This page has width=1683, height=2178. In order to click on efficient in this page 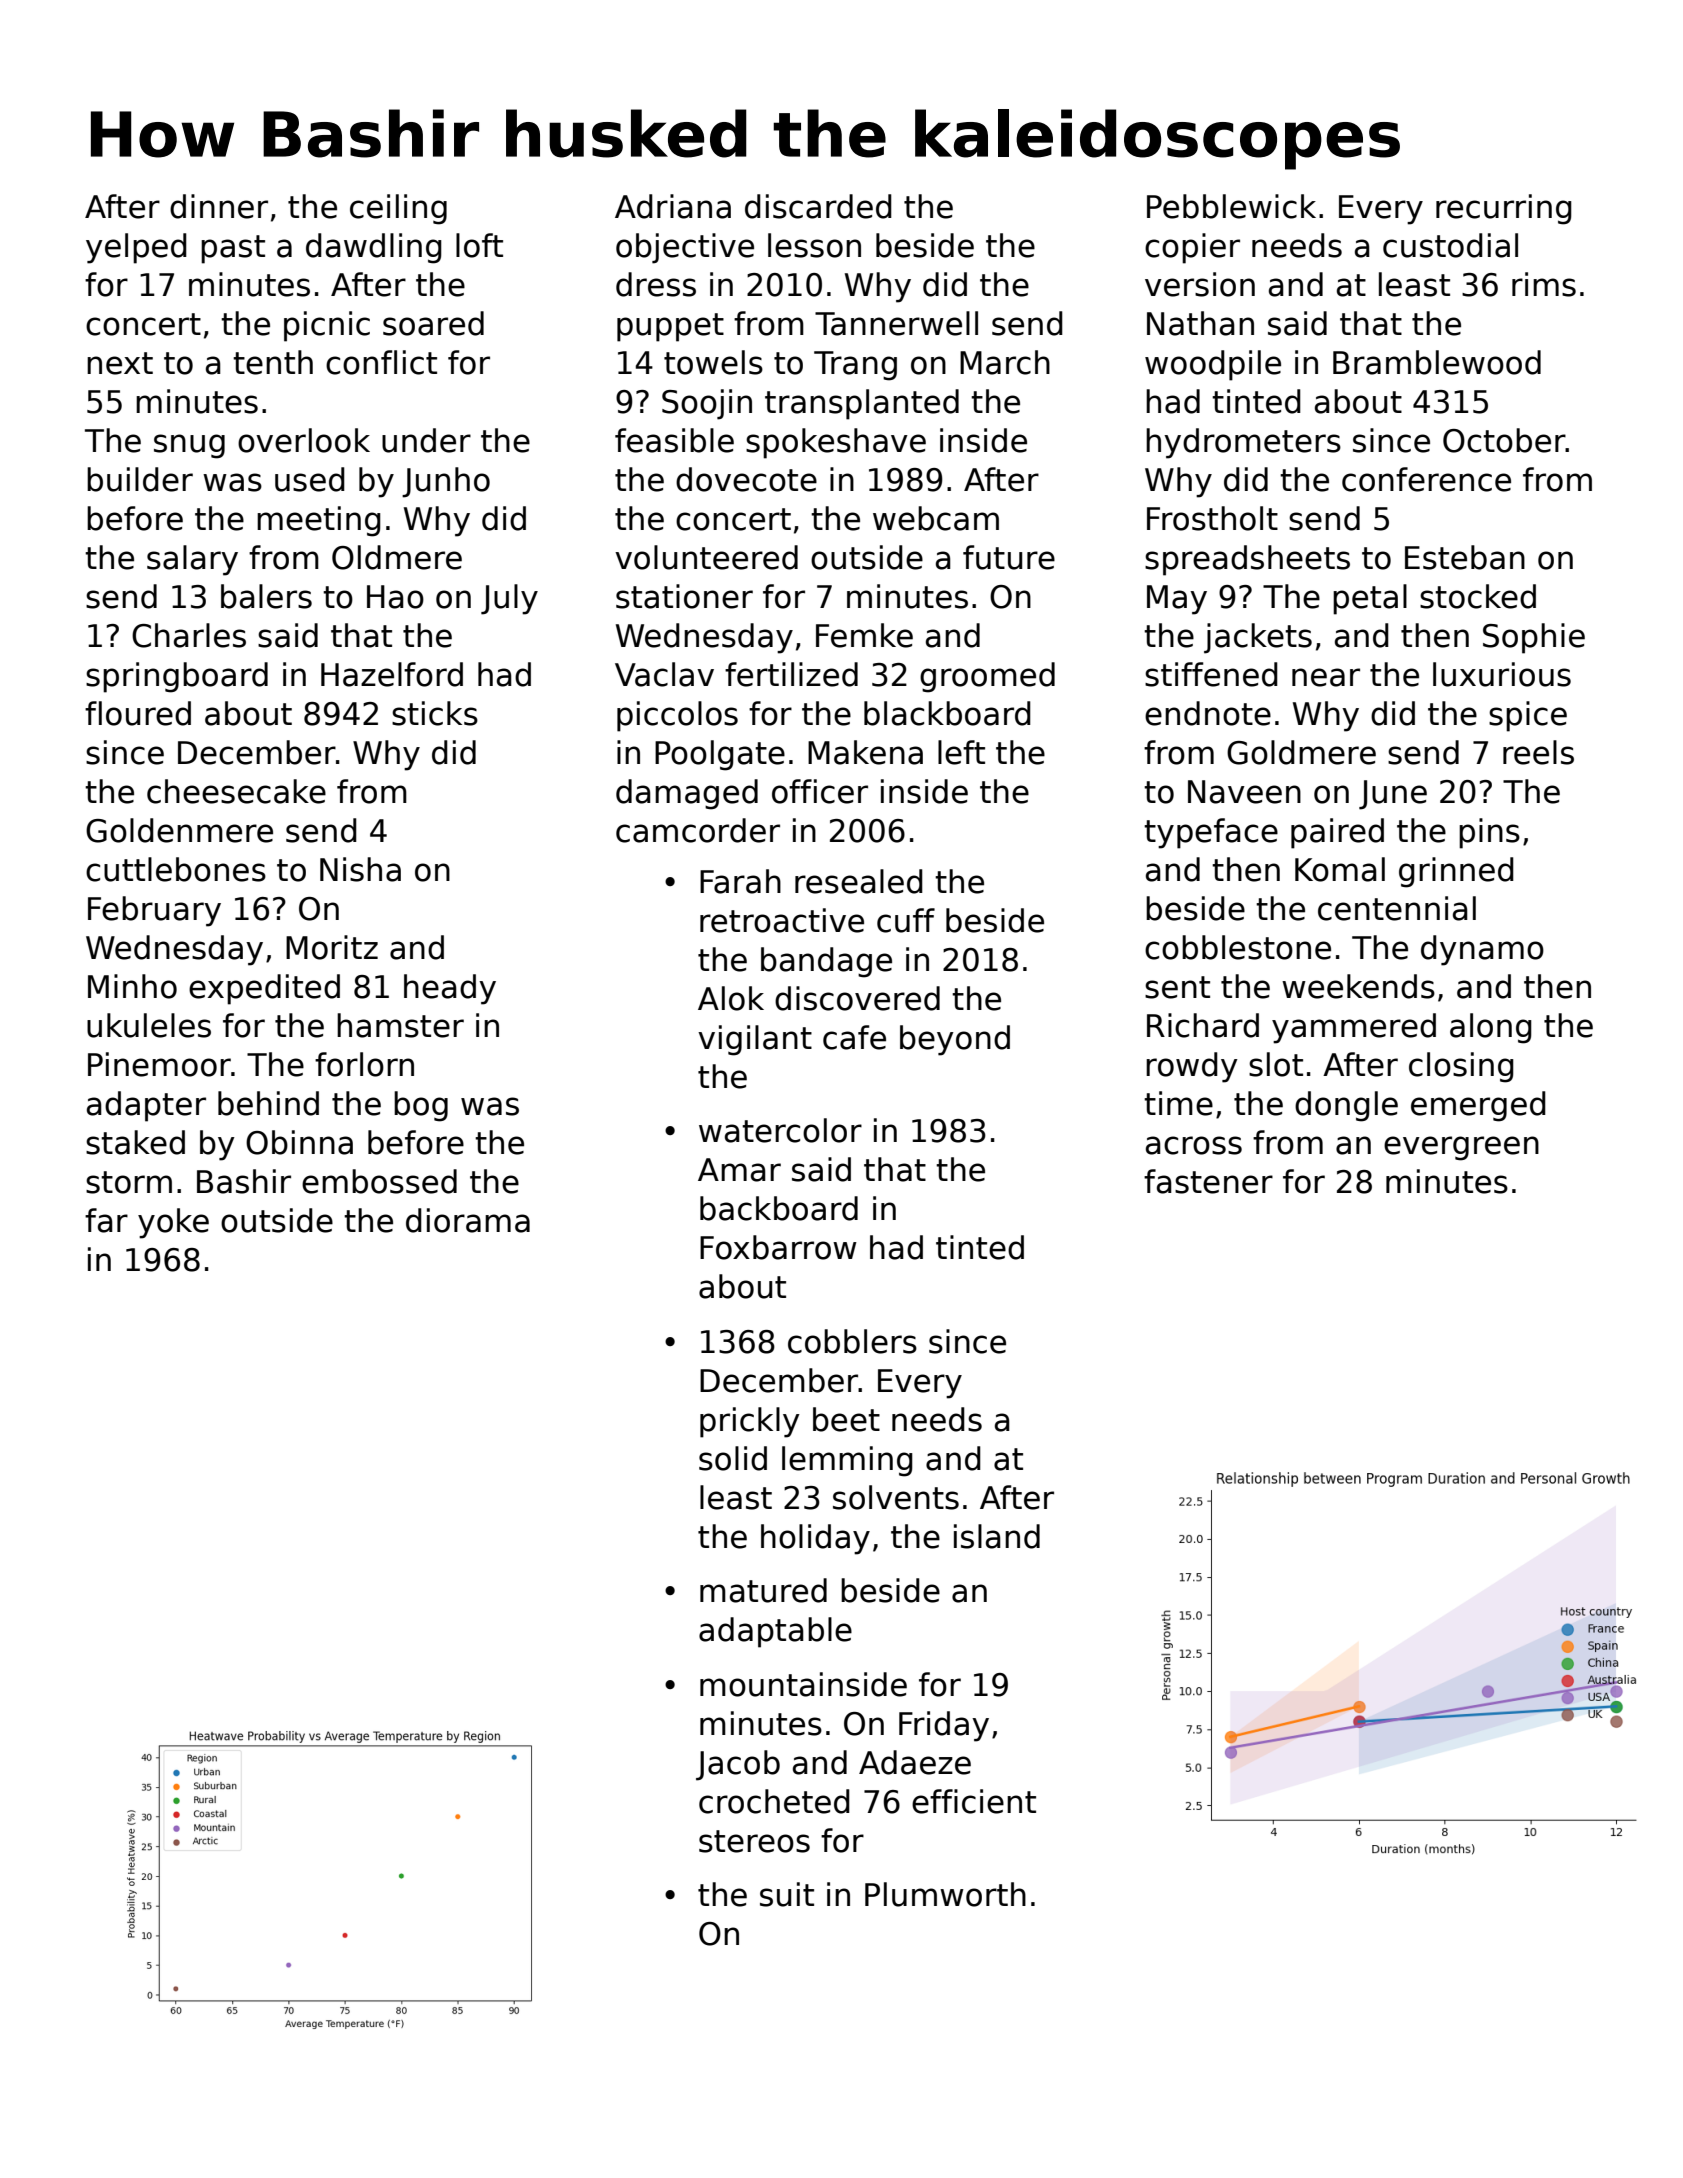, I will do `click(974, 1801)`.
